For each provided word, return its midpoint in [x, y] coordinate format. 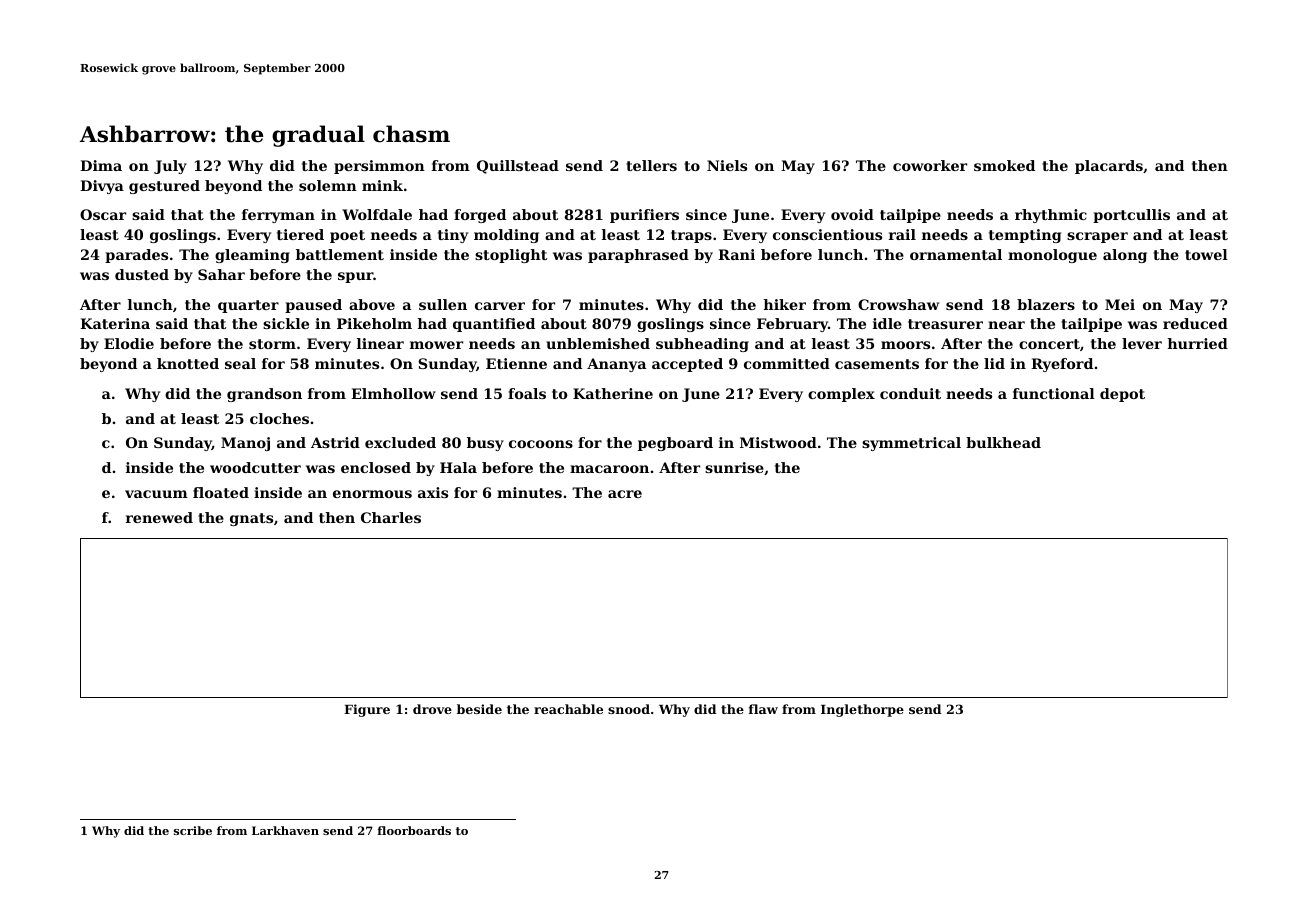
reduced [1195, 323]
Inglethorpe [862, 710]
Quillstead [518, 167]
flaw [763, 709]
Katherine [613, 393]
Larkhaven [285, 830]
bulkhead [1003, 442]
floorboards [414, 830]
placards [1109, 167]
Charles [391, 517]
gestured [164, 187]
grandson [264, 395]
